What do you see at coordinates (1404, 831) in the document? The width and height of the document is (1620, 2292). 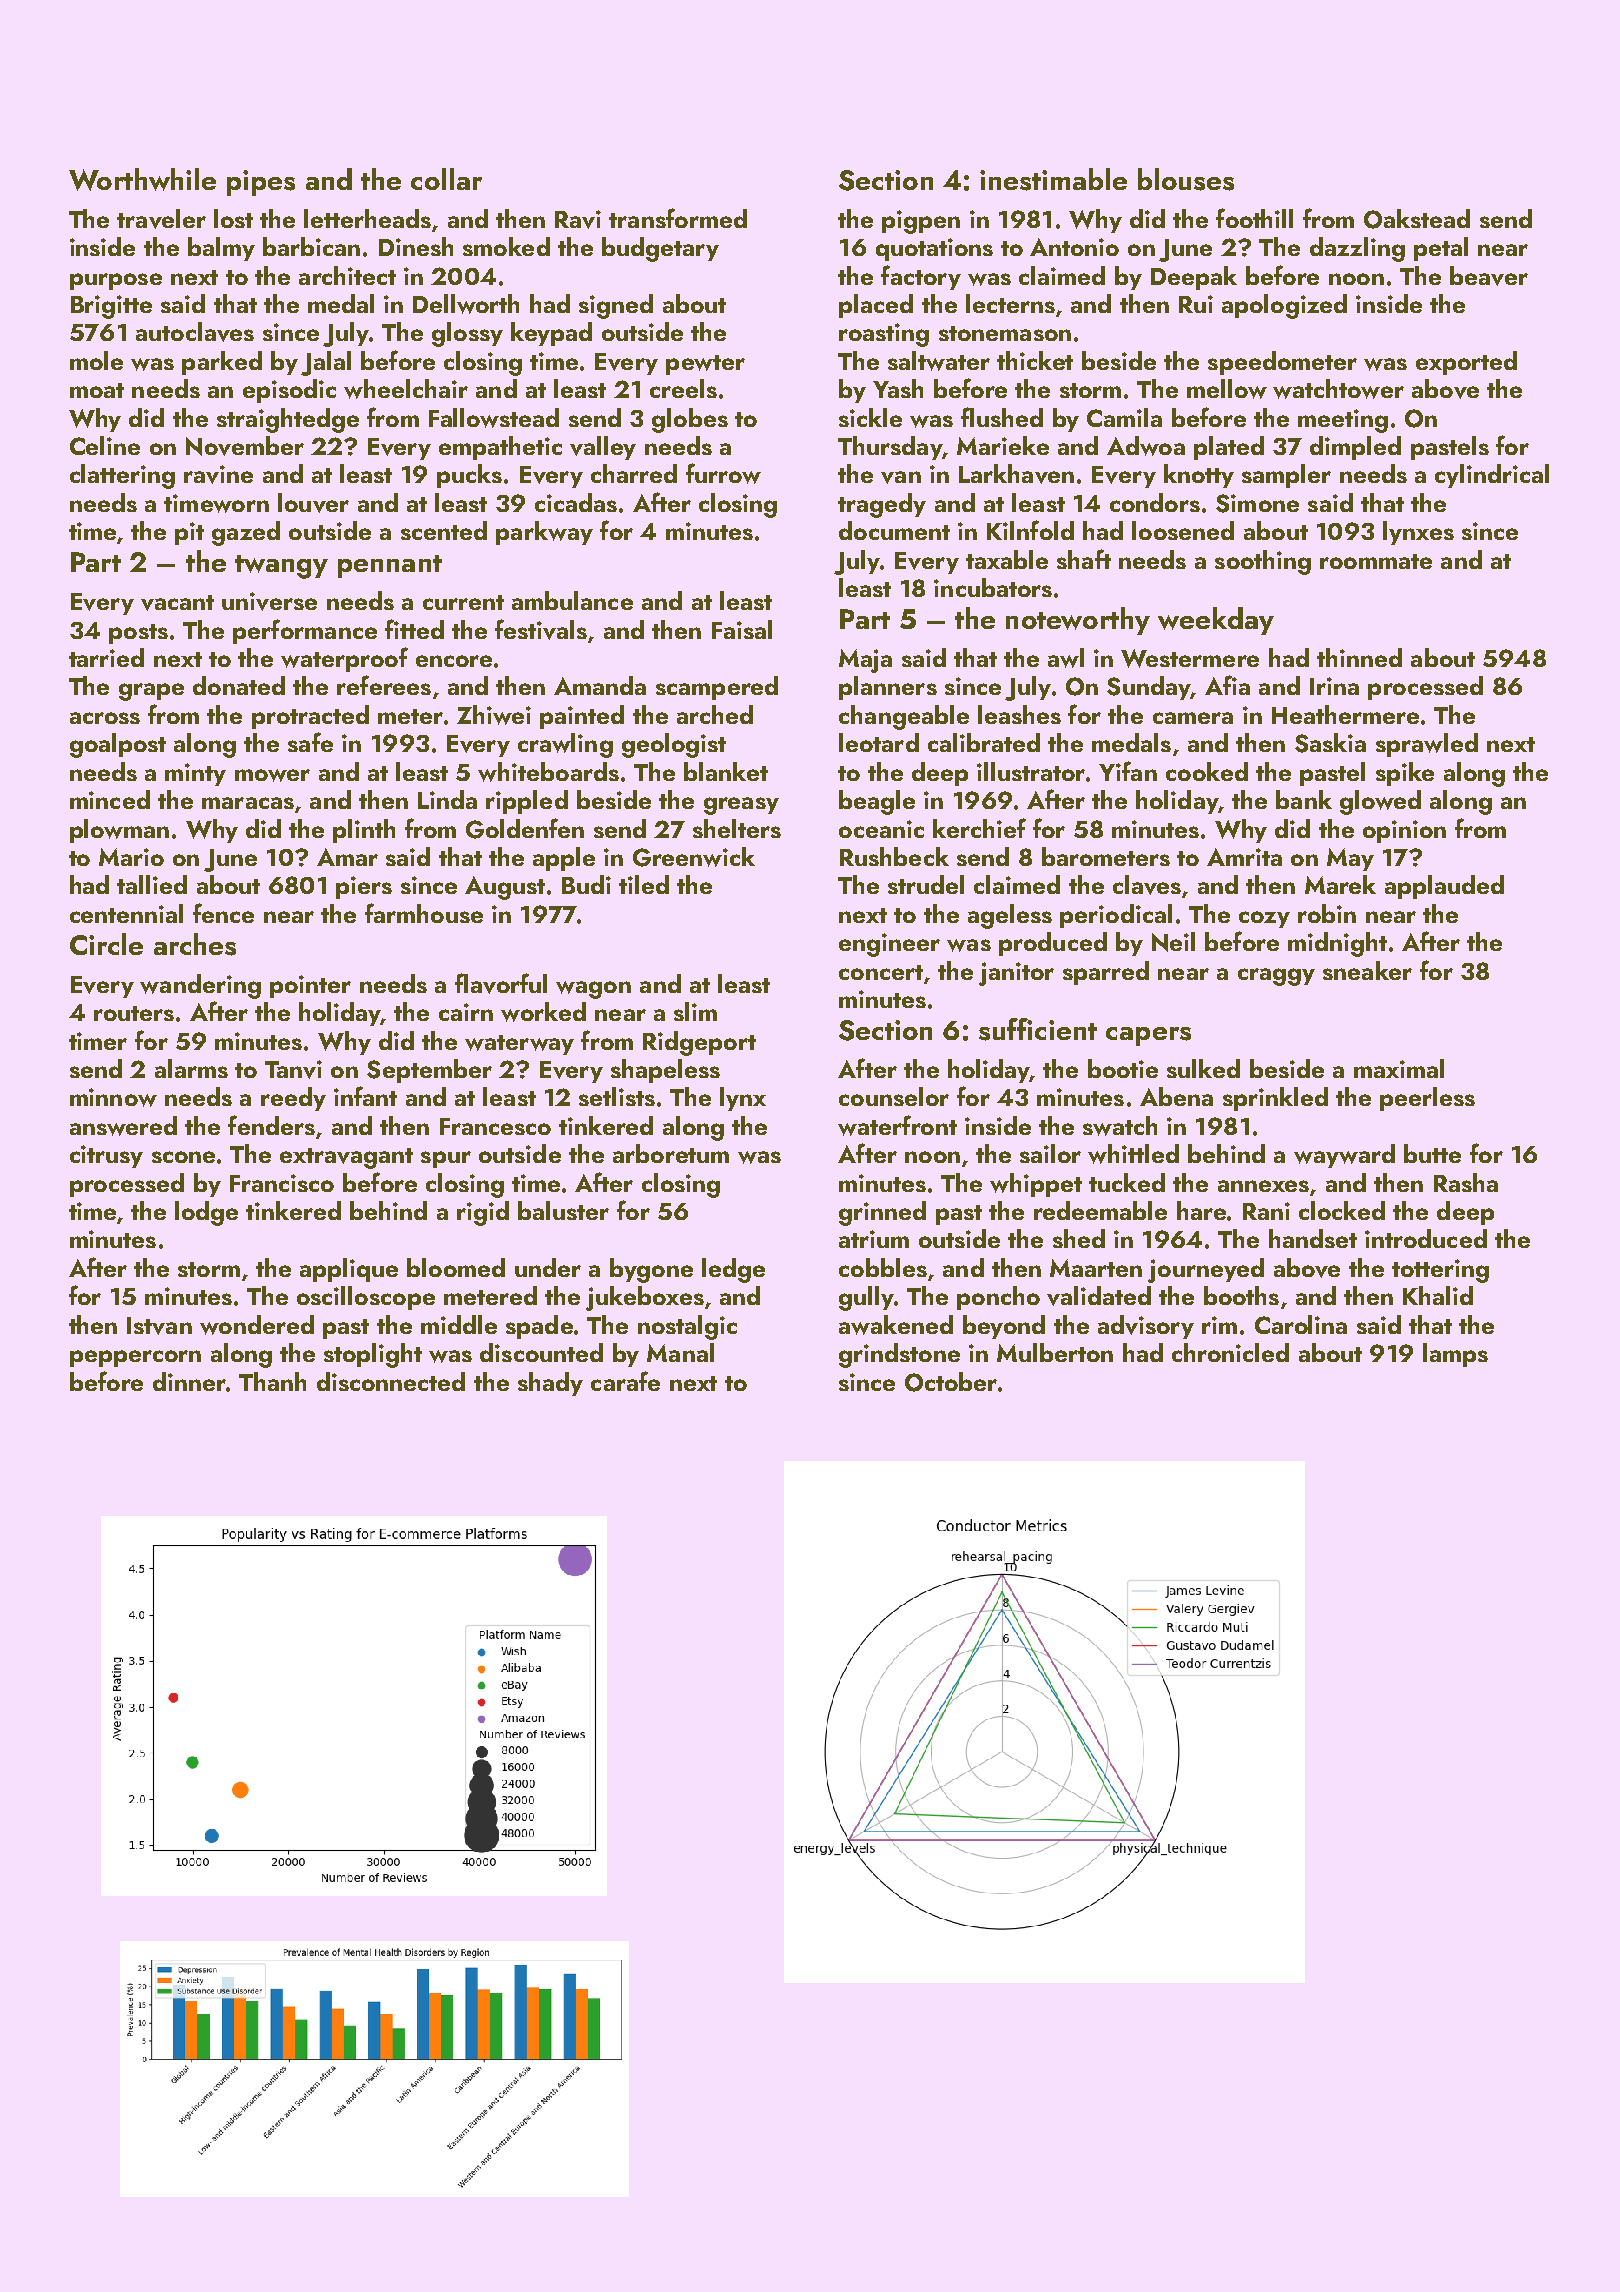 I see `opinion` at bounding box center [1404, 831].
